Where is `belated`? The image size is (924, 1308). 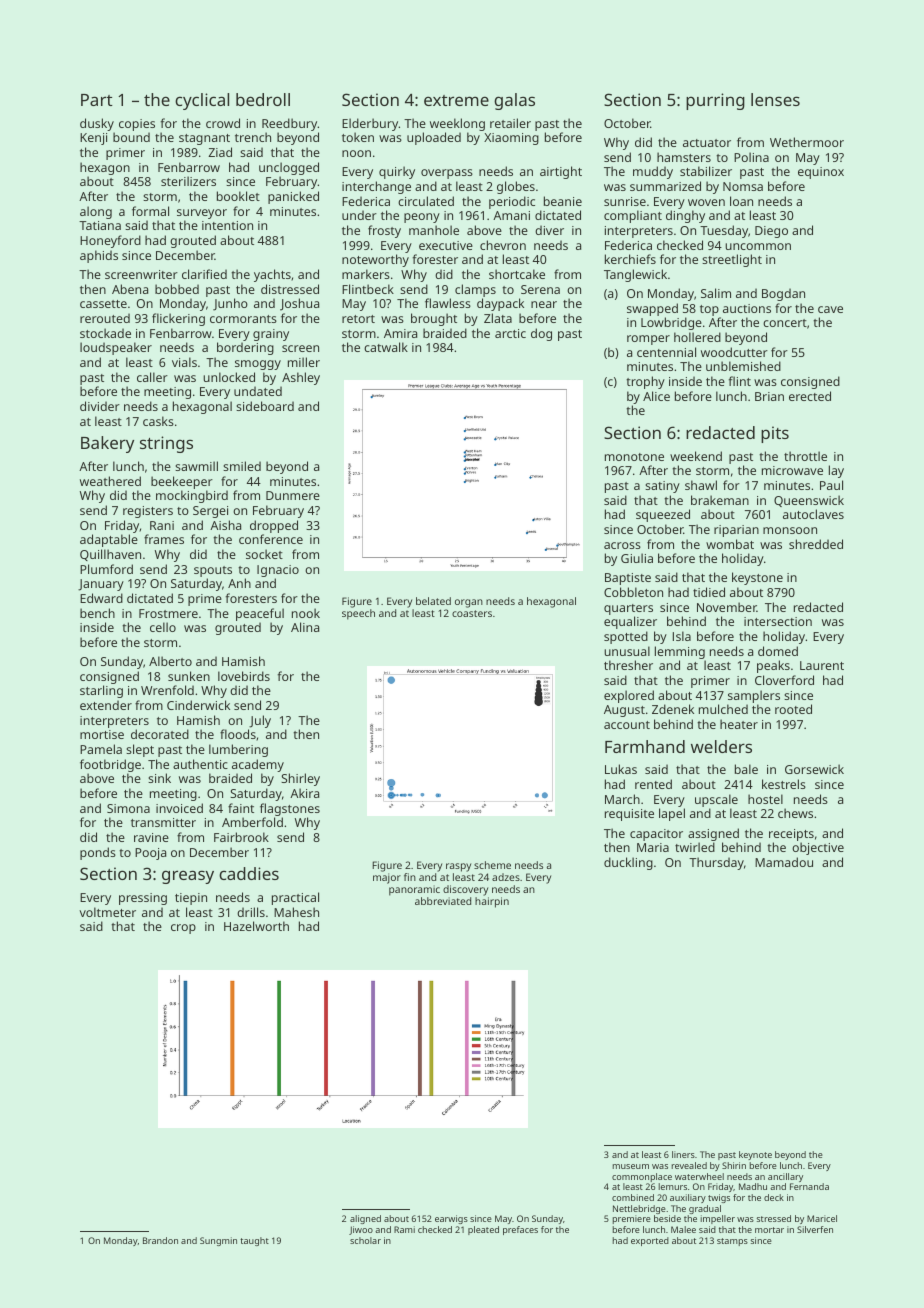 belated is located at coordinates (433, 601).
